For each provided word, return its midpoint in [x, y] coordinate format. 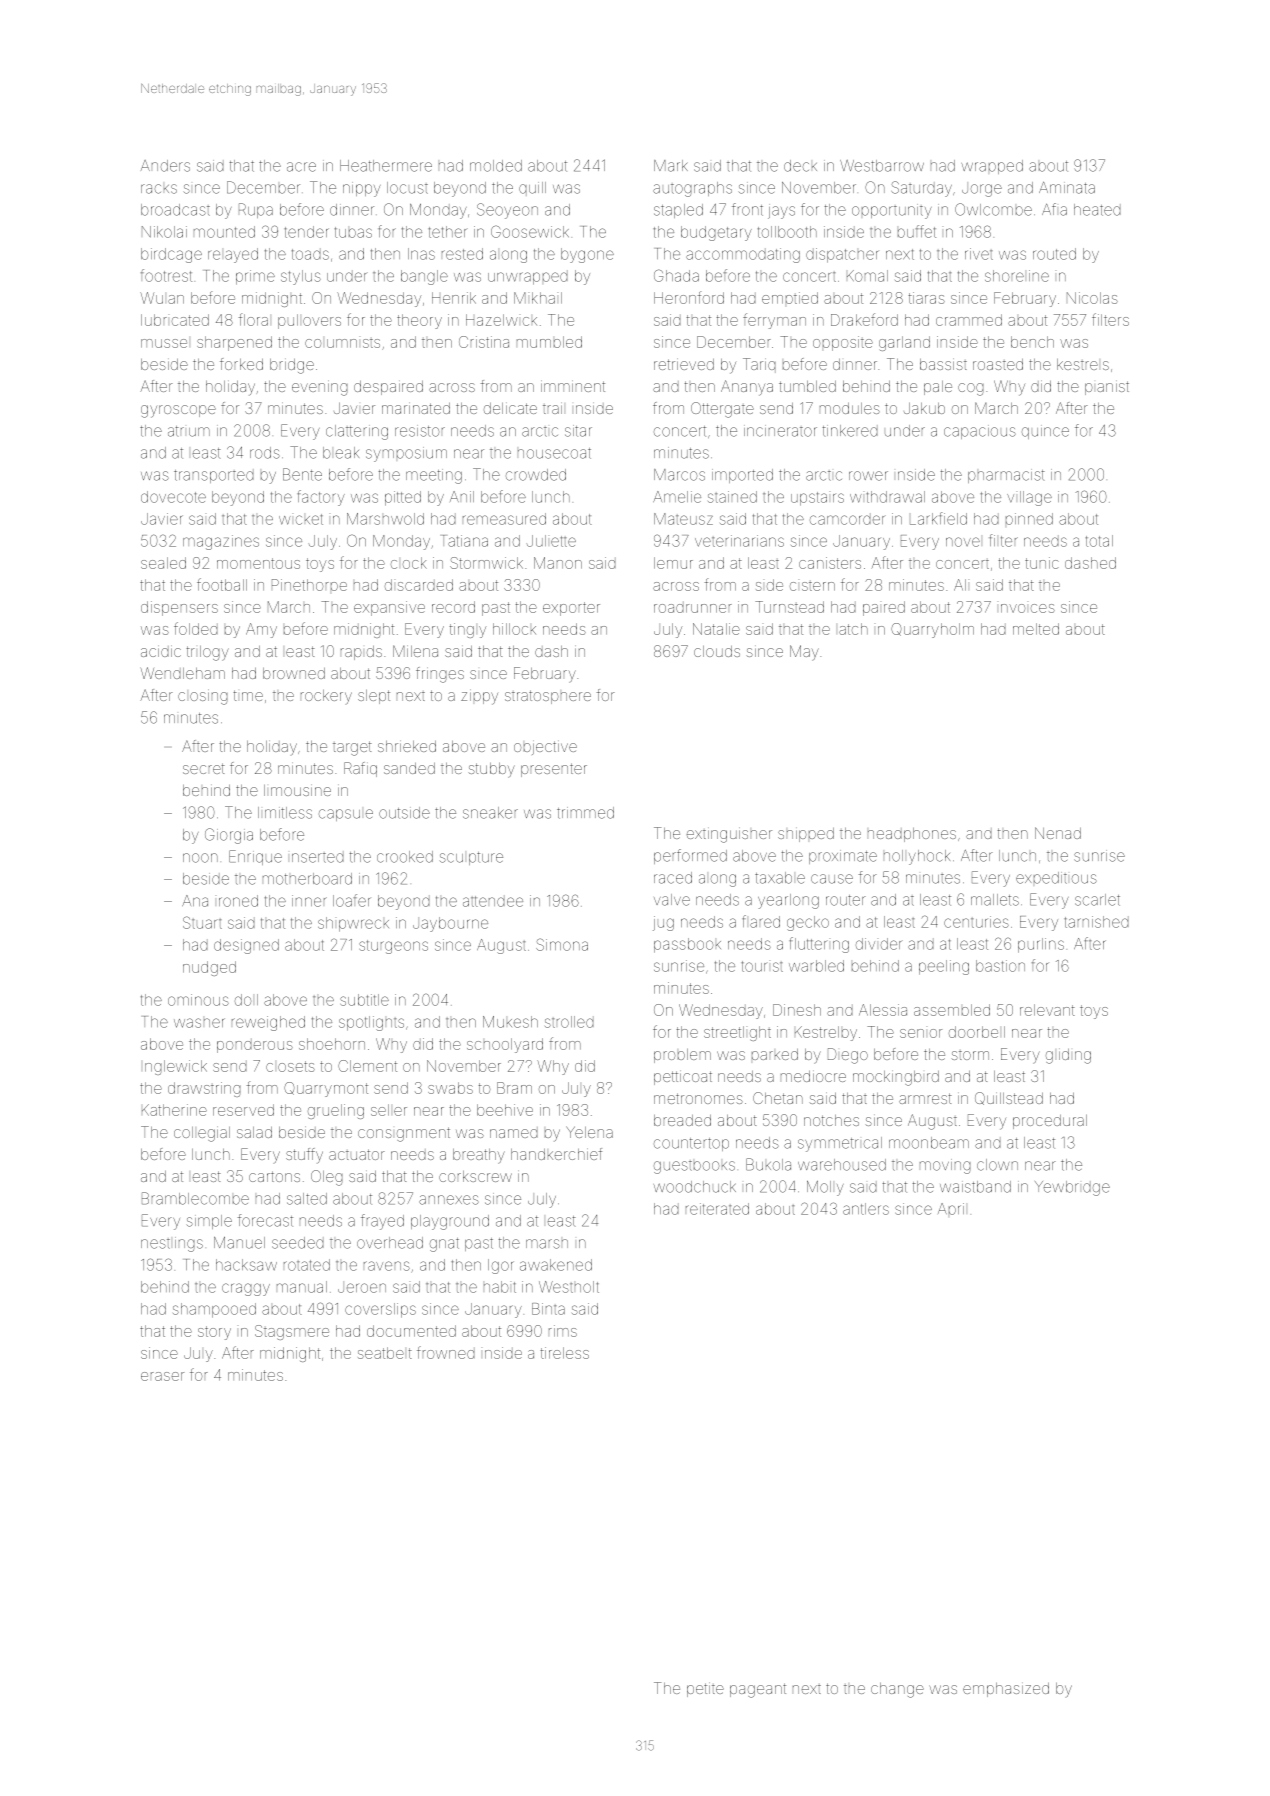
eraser [162, 1376]
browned [294, 673]
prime [255, 277]
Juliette [551, 541]
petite [705, 1689]
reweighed [268, 1023]
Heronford [689, 297]
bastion [1000, 966]
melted [1036, 629]
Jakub [924, 408]
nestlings [172, 1244]
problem [682, 1056]
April [951, 1209]
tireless [565, 1353]
